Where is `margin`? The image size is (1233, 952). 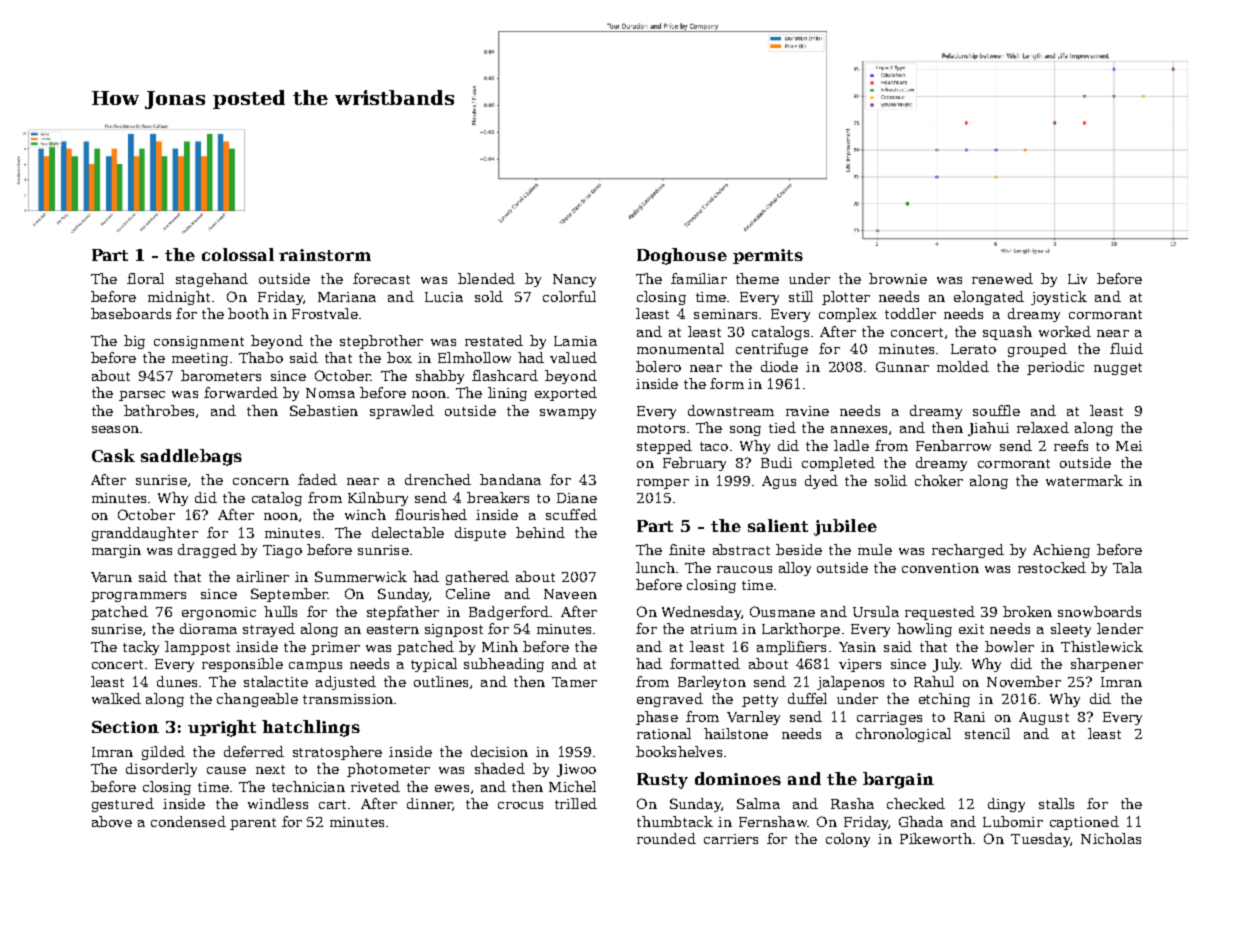
margin is located at coordinates (116, 551).
